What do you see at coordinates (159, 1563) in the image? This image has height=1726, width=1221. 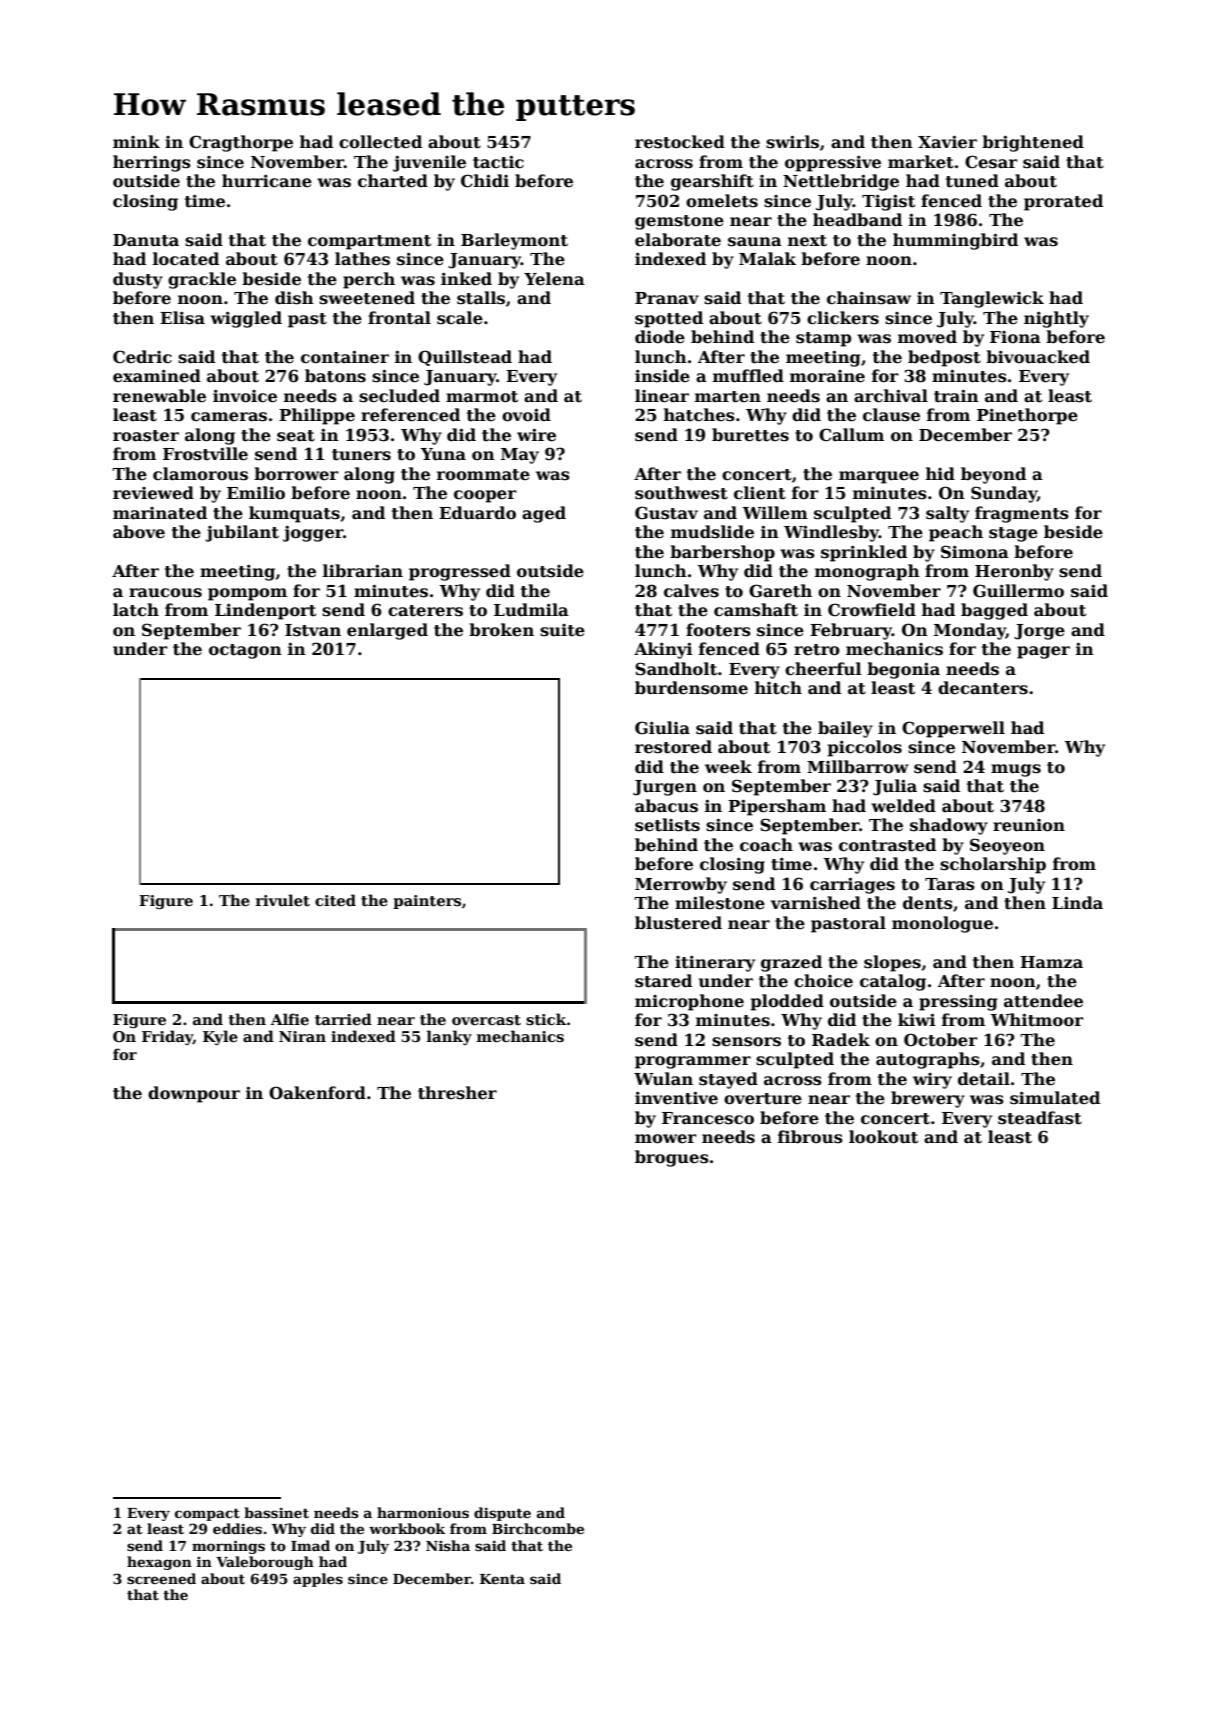 I see `hexagon` at bounding box center [159, 1563].
